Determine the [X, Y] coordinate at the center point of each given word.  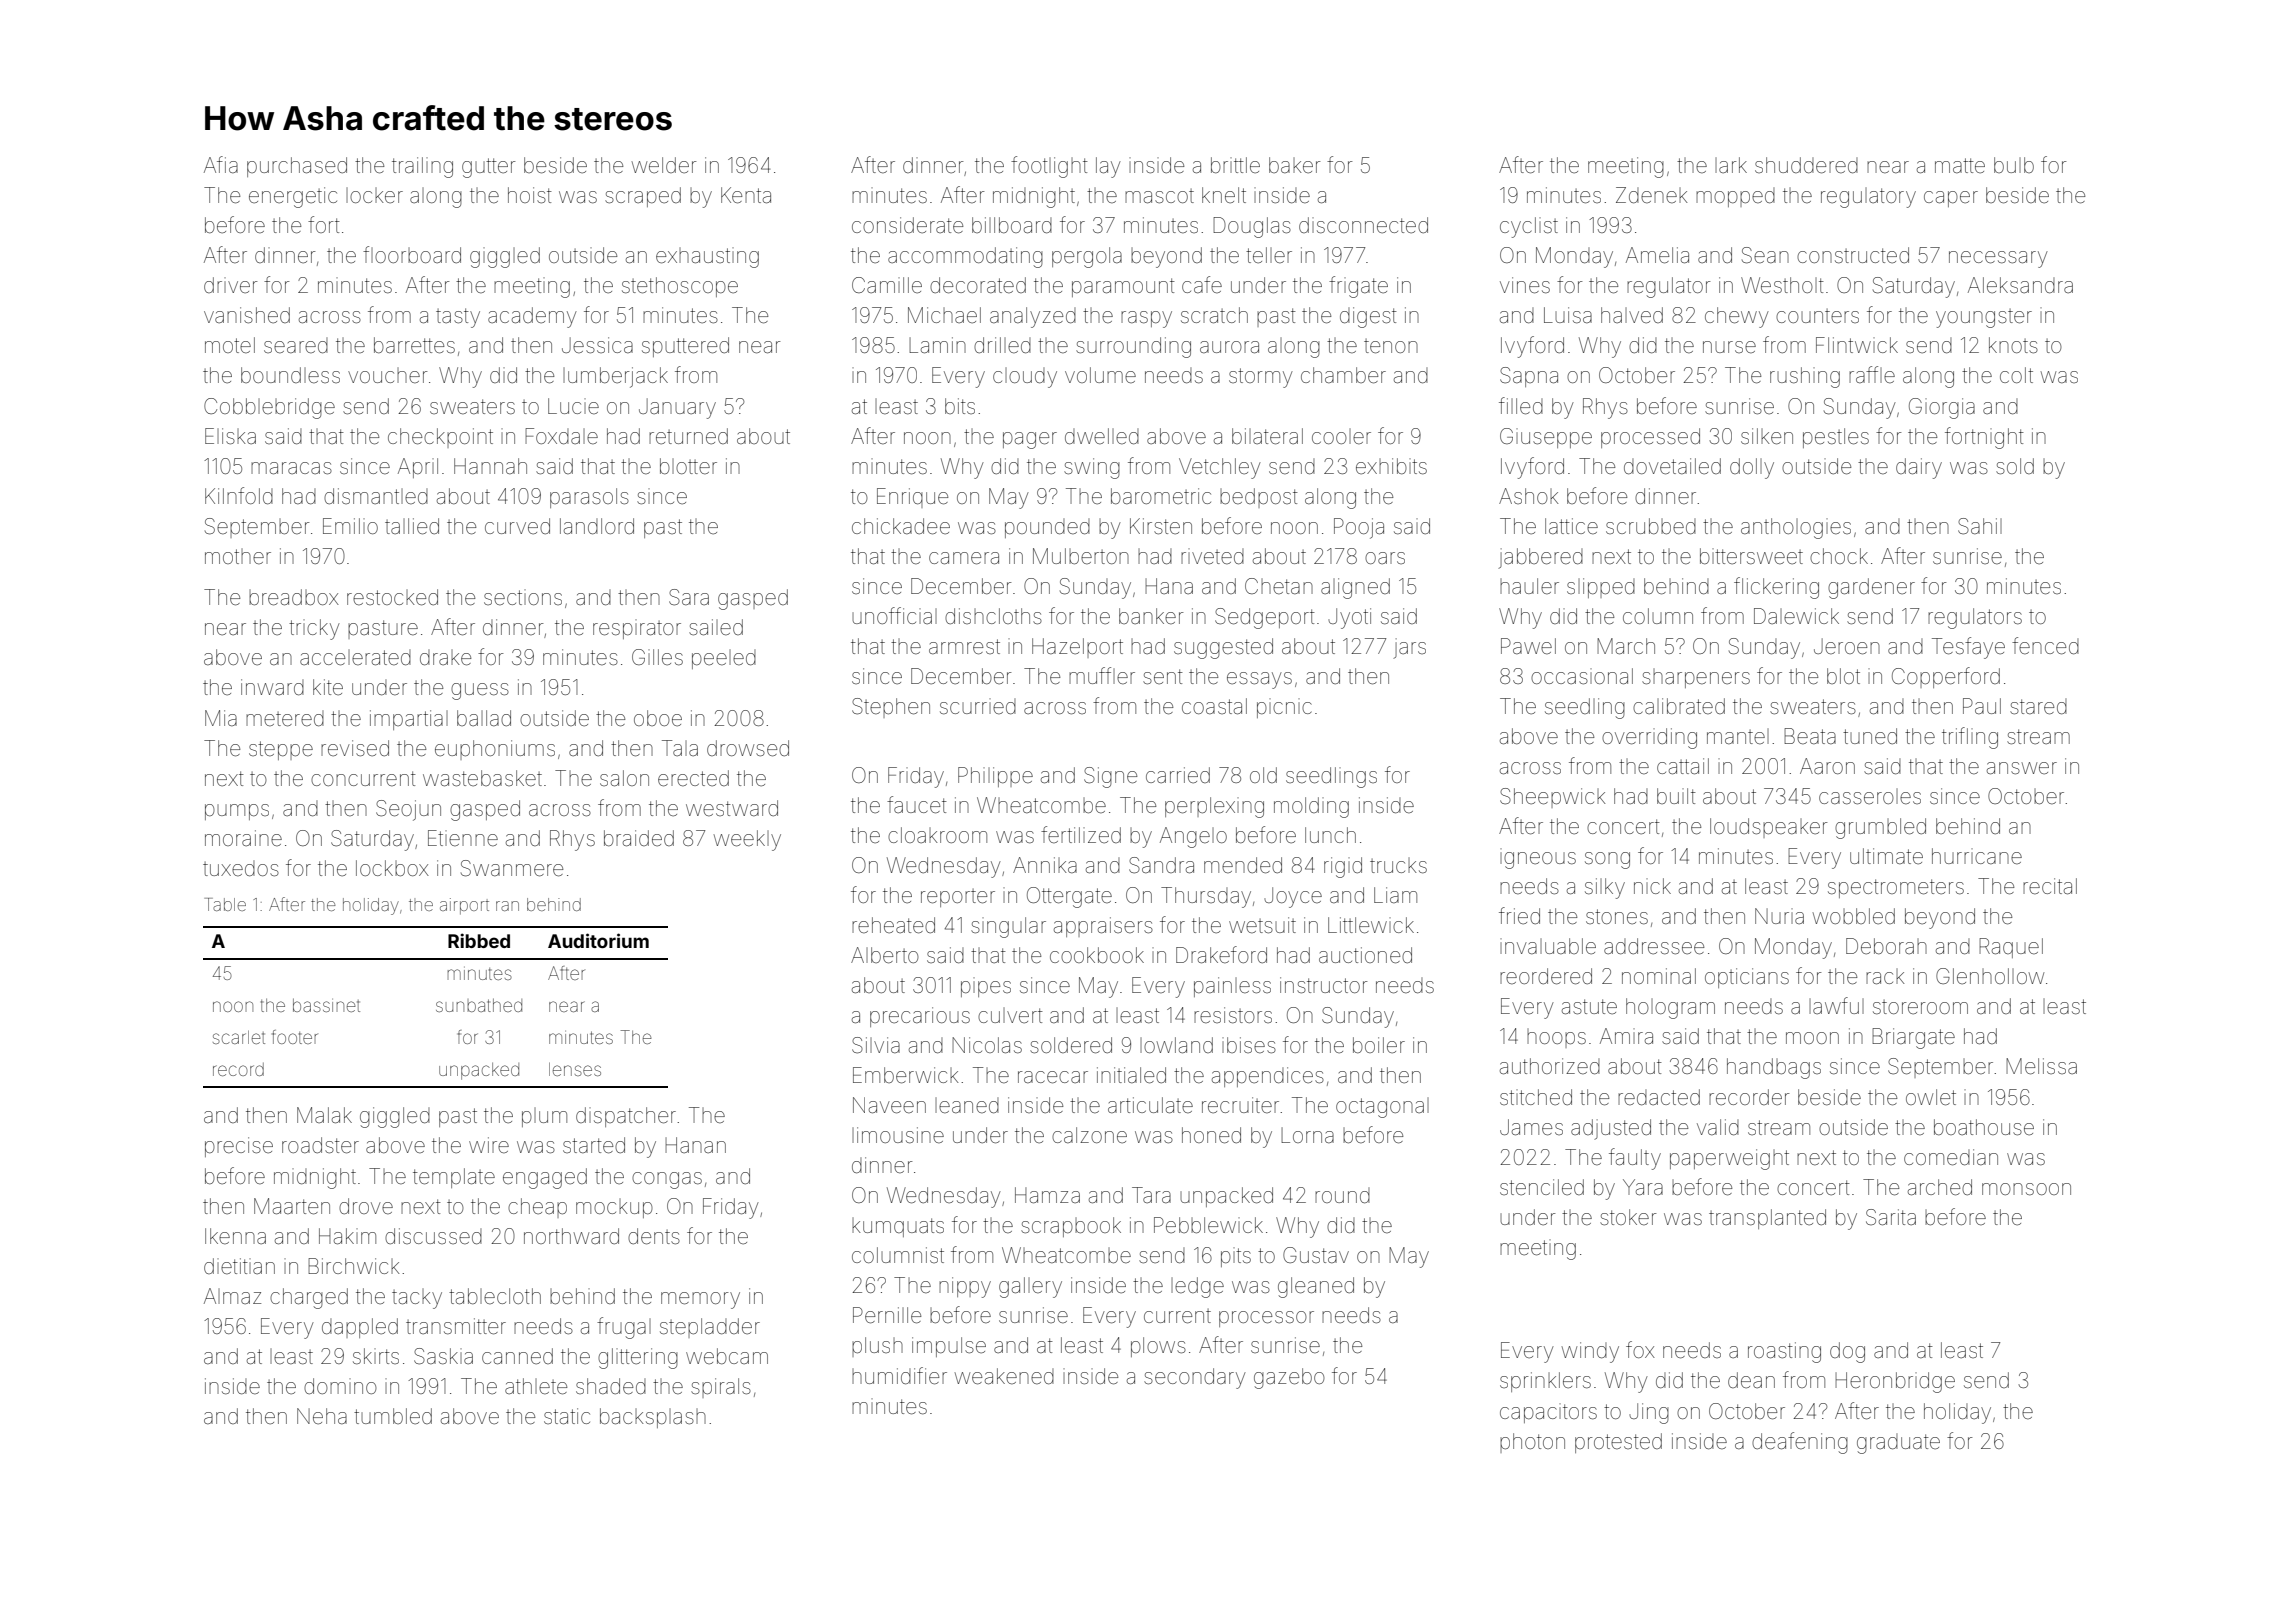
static [567, 1416]
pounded [1047, 528]
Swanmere [512, 868]
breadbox [294, 597]
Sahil [1980, 526]
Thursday [1206, 897]
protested [1618, 1443]
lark [1731, 165]
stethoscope [680, 287]
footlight [1049, 167]
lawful [1836, 1005]
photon [1532, 1443]
